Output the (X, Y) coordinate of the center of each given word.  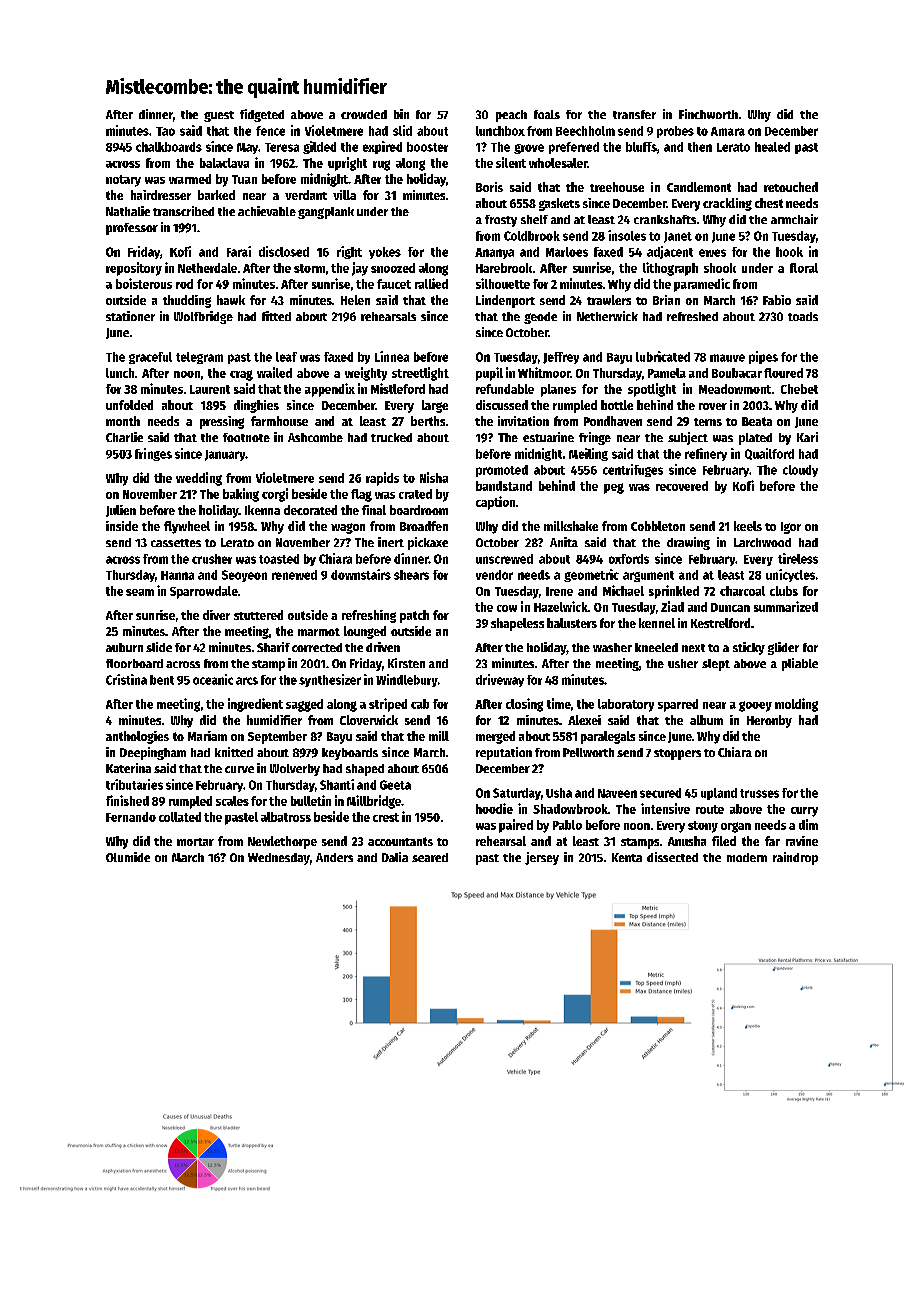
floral (804, 268)
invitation (523, 421)
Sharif (273, 647)
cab (420, 704)
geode (540, 318)
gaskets (559, 204)
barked (216, 195)
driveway (500, 680)
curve (239, 769)
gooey (755, 706)
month (123, 421)
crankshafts (665, 219)
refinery (706, 454)
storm (309, 268)
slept (716, 665)
